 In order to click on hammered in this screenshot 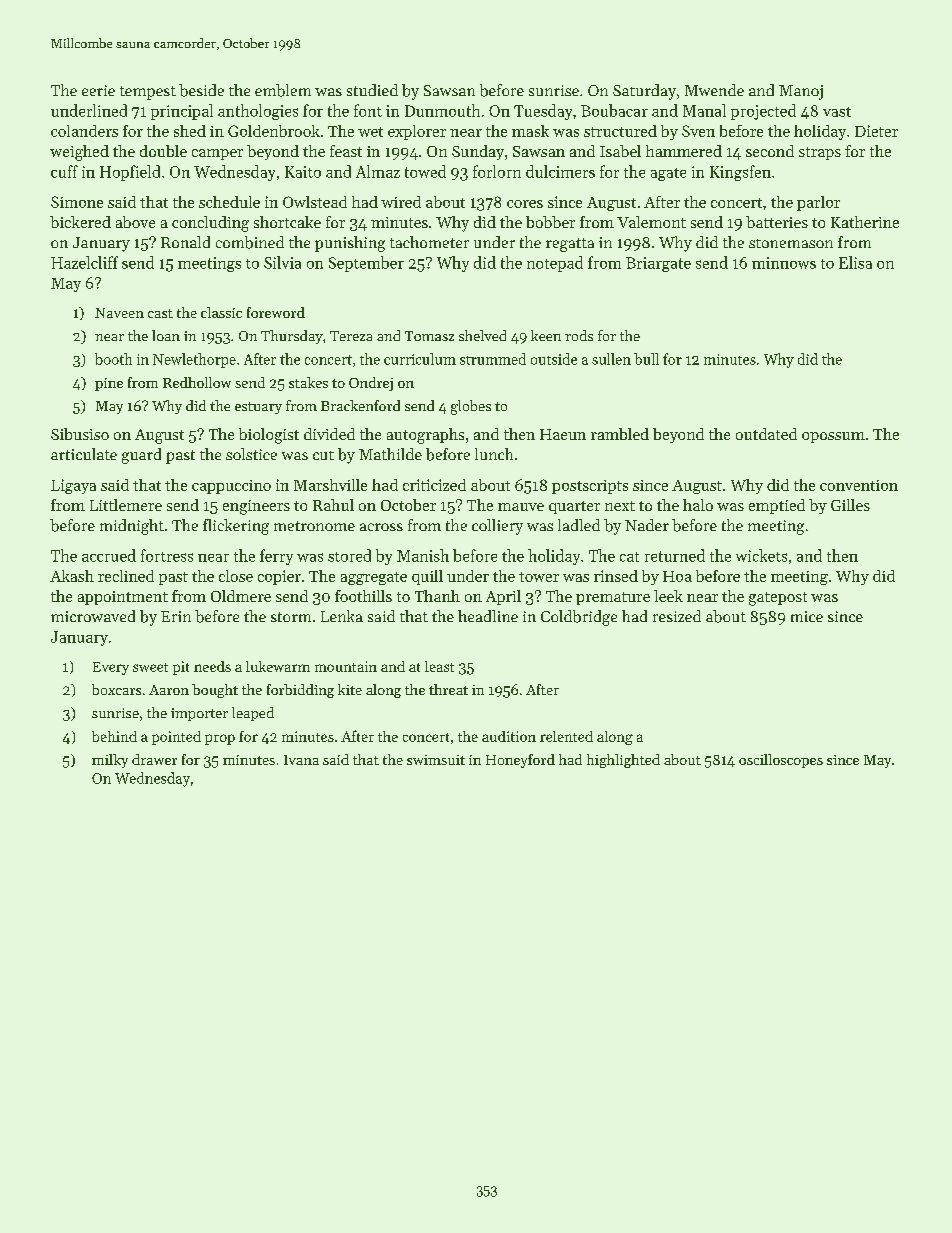, I will do `click(684, 151)`.
